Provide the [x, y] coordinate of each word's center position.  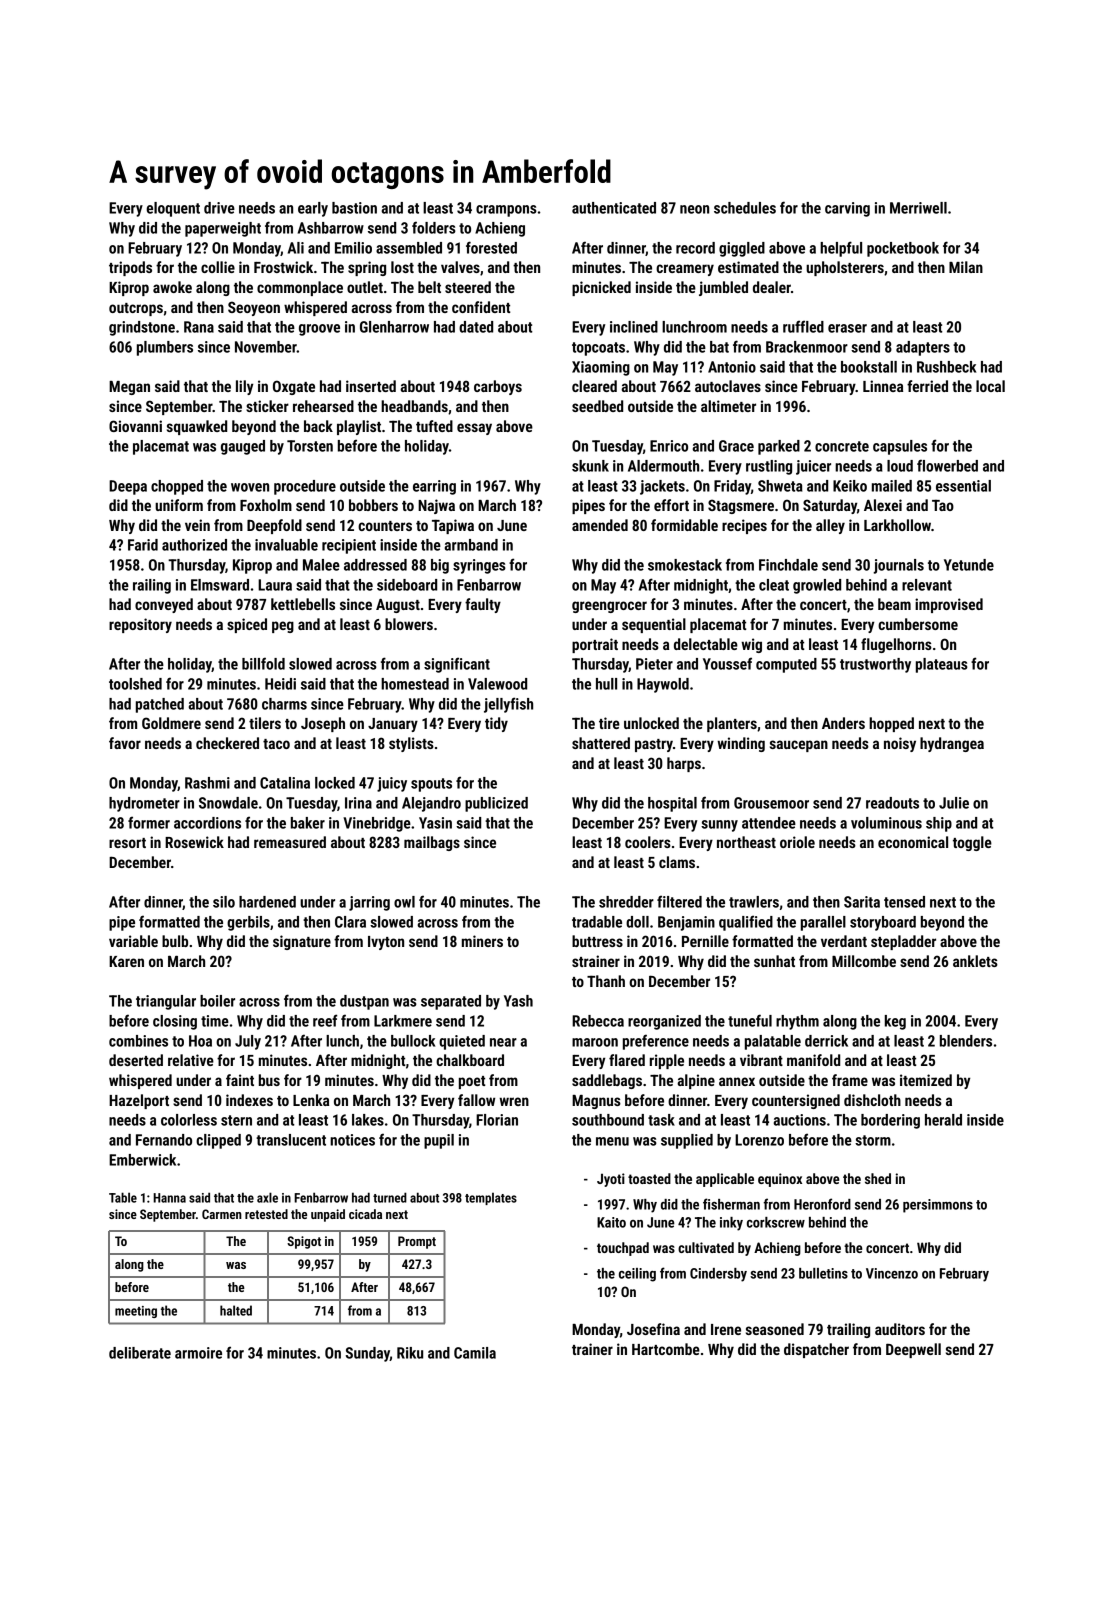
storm [873, 1140]
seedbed [597, 406]
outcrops [136, 309]
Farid [143, 545]
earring [434, 487]
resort [127, 843]
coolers [648, 842]
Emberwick [142, 1160]
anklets [975, 961]
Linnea [883, 386]
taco [276, 744]
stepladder [903, 942]
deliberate [140, 1353]
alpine [696, 1081]
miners [482, 941]
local [990, 386]
